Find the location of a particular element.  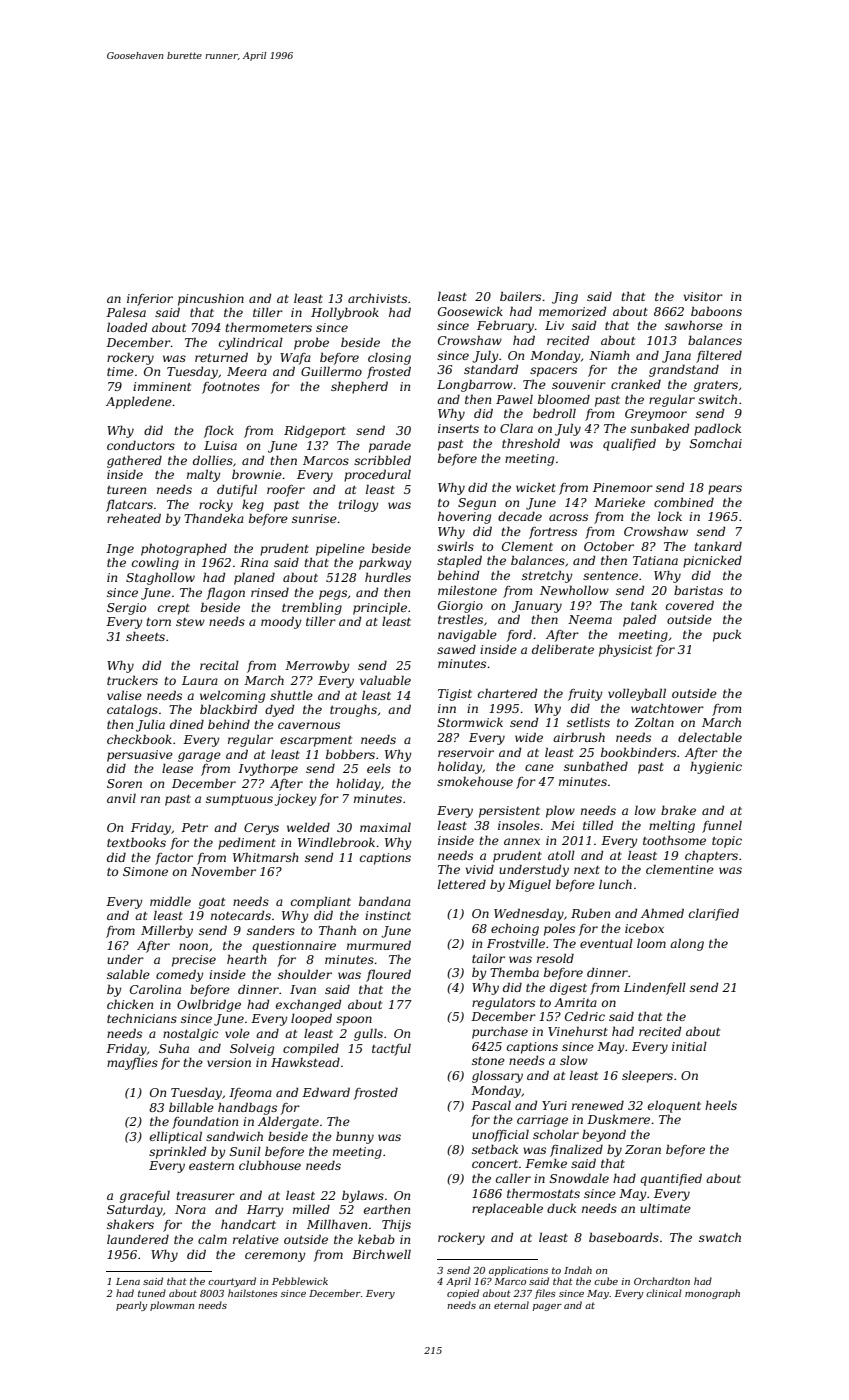

eloquent is located at coordinates (674, 1107).
